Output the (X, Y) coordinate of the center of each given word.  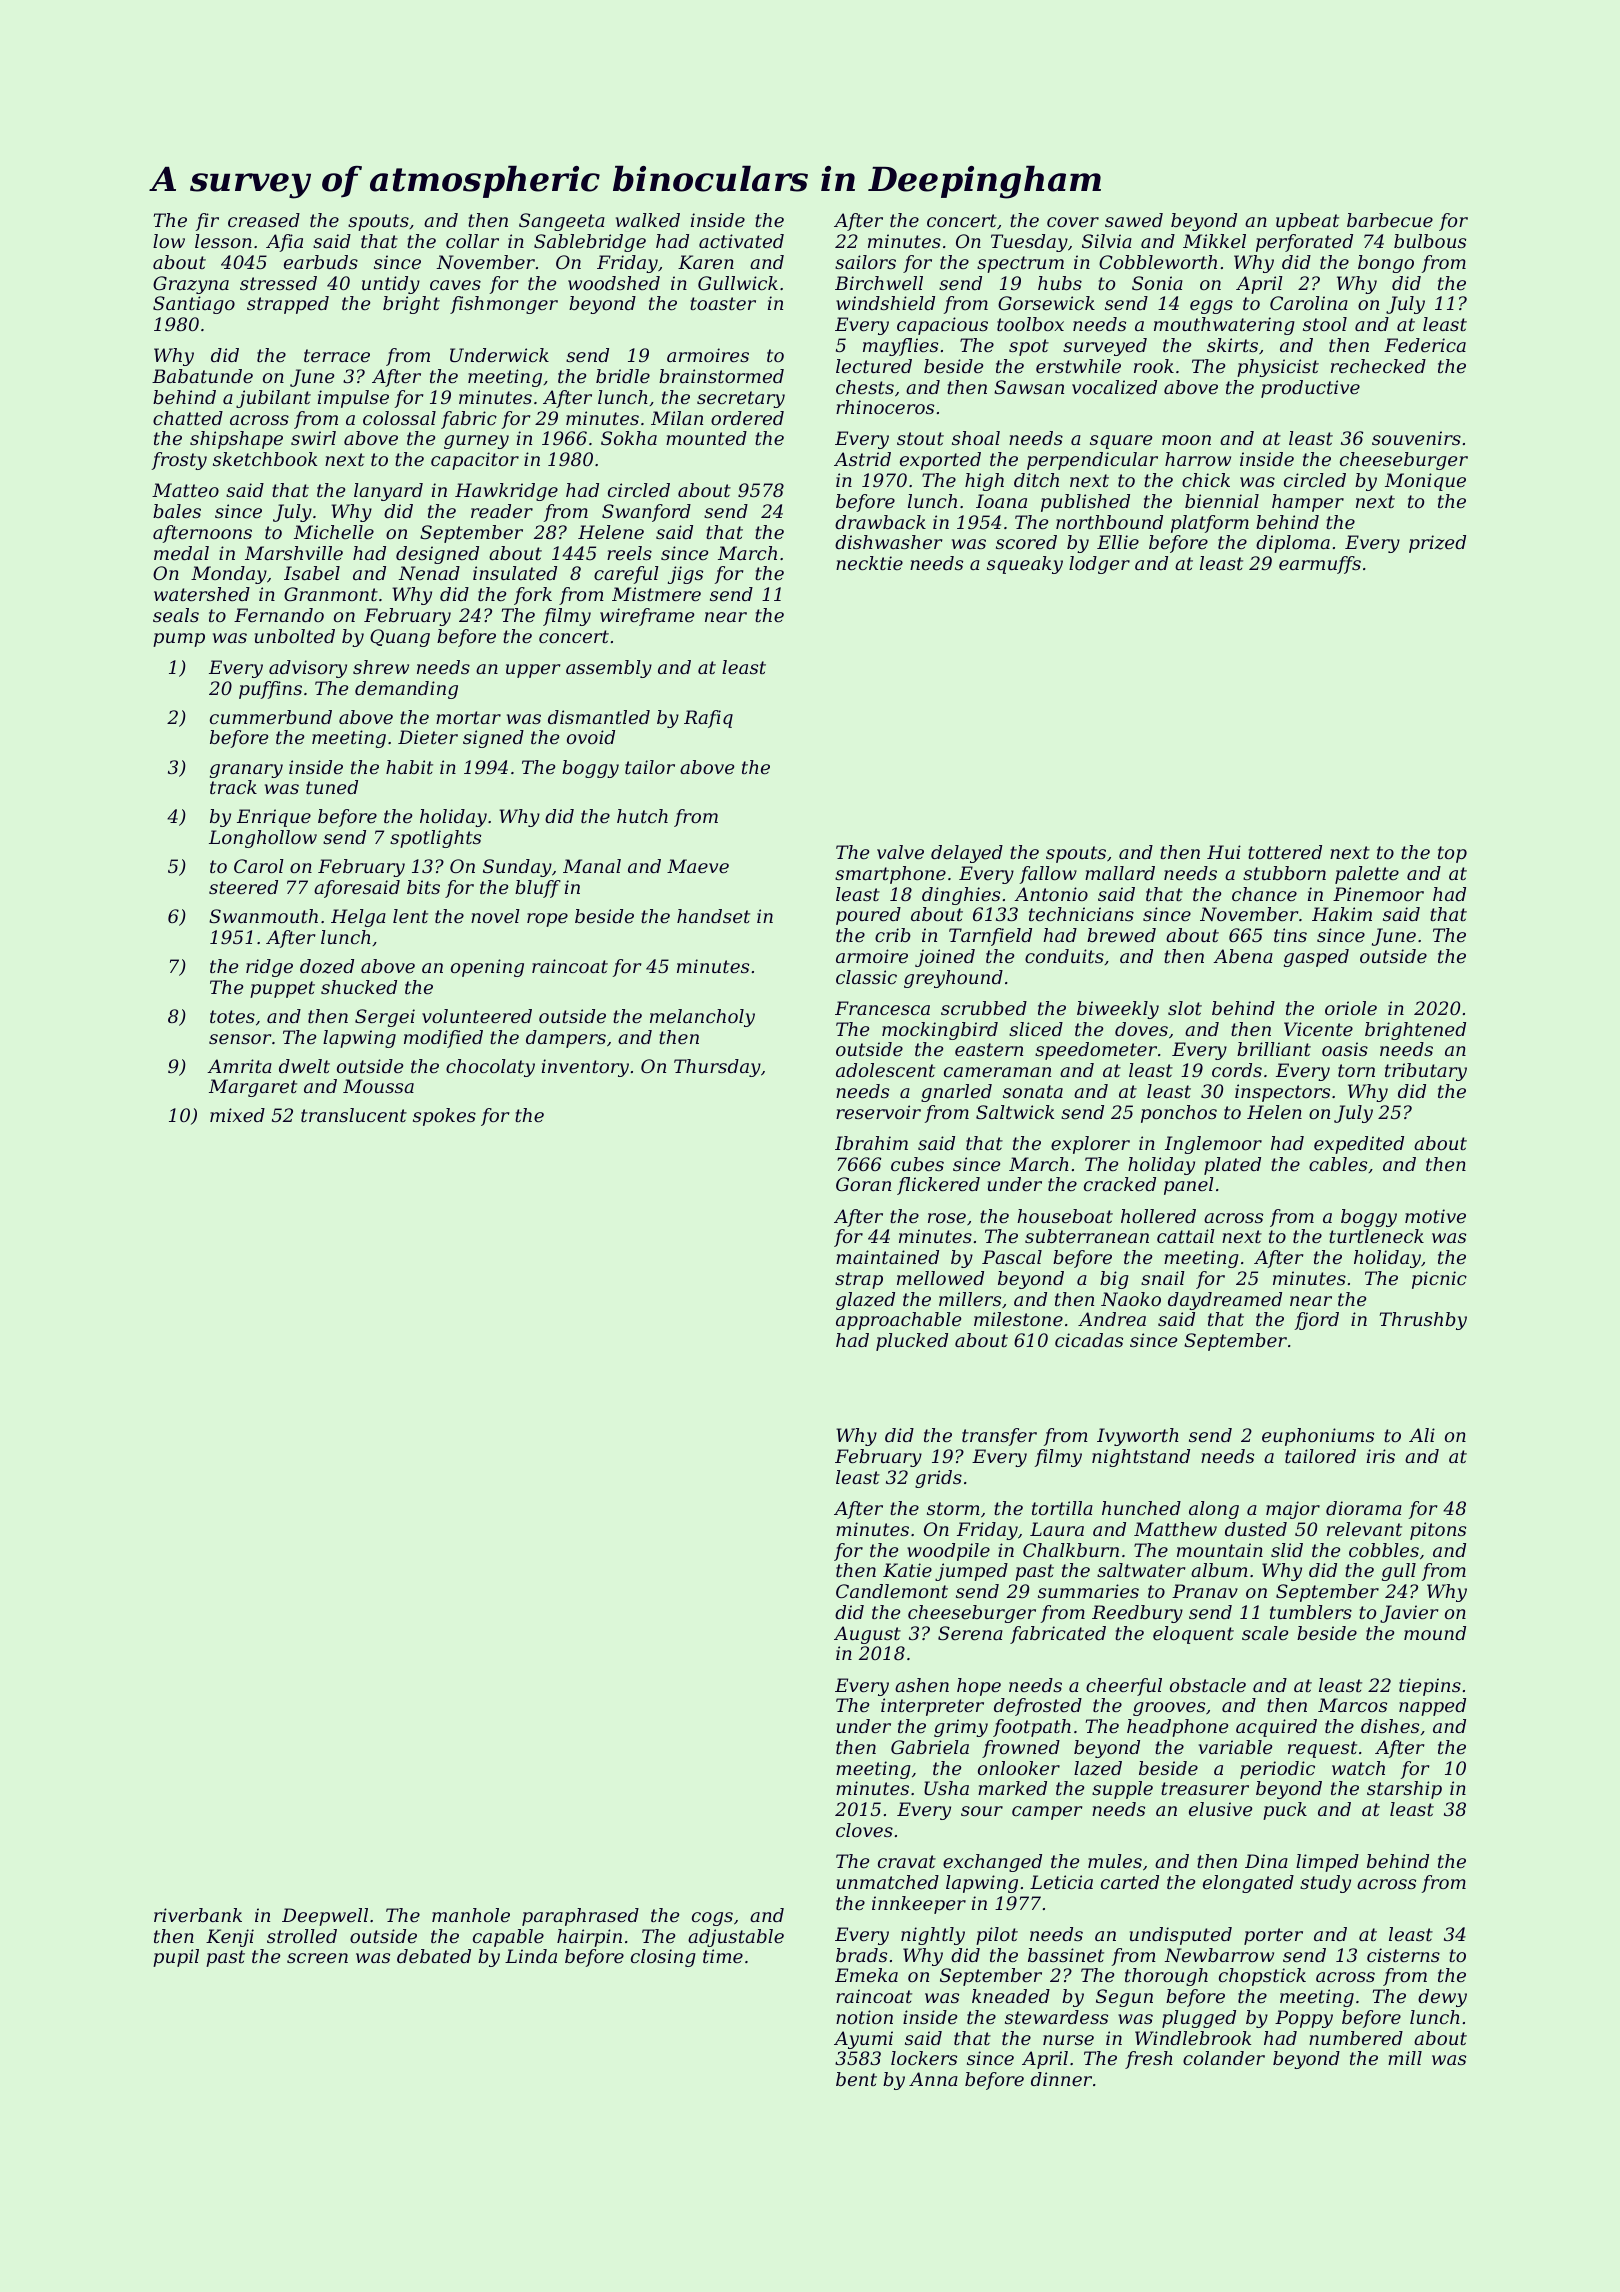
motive (1435, 1216)
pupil (176, 1958)
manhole (471, 1915)
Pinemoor (1378, 894)
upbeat (1307, 222)
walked (648, 220)
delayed (967, 854)
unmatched (888, 1882)
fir (207, 222)
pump (179, 640)
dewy (1442, 1998)
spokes (444, 1117)
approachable (898, 1321)
